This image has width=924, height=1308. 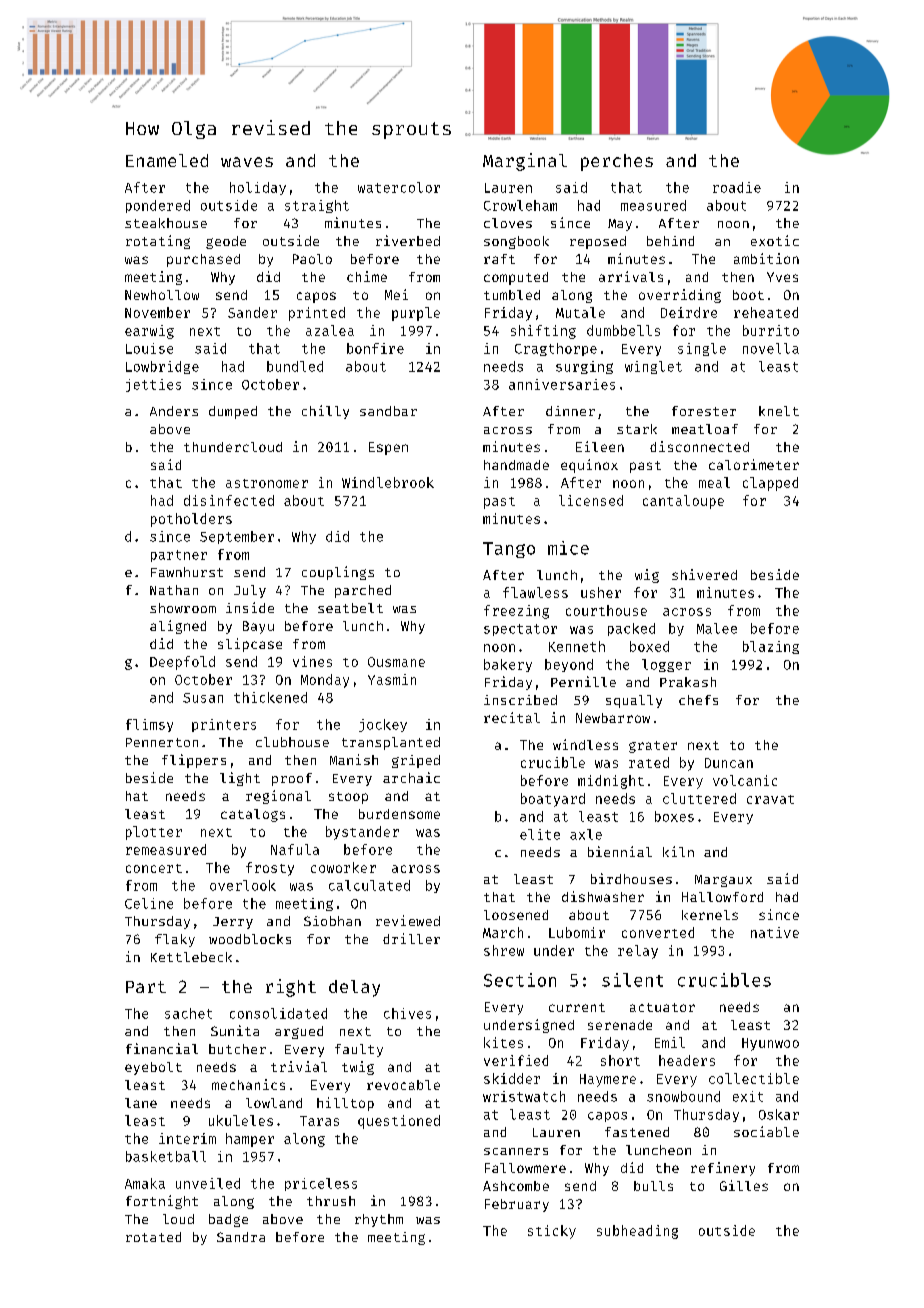 What do you see at coordinates (723, 881) in the image?
I see `Margaux` at bounding box center [723, 881].
